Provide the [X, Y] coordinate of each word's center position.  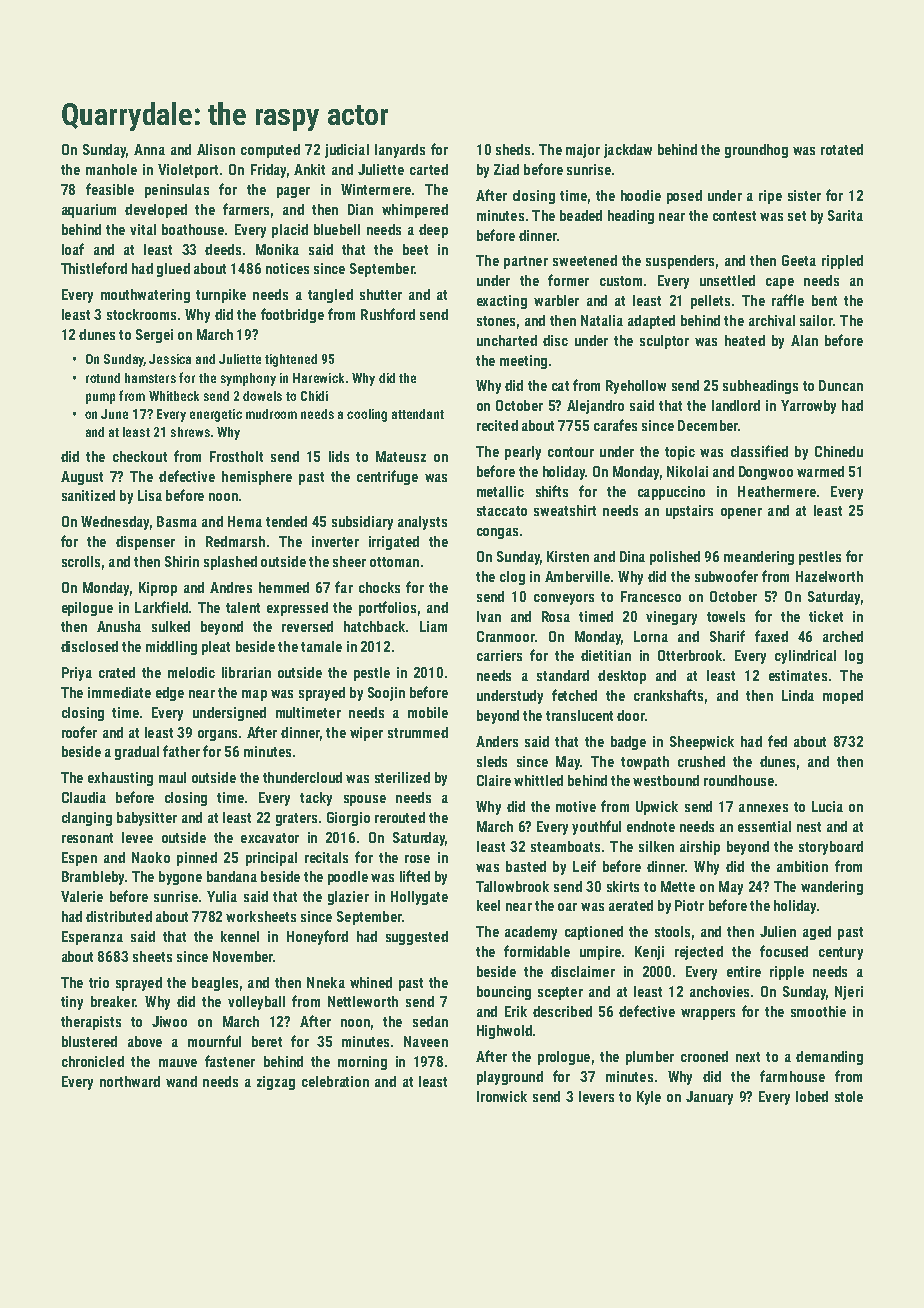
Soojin [386, 694]
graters [296, 819]
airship [700, 848]
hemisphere [257, 478]
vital [143, 229]
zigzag [276, 1083]
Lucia [827, 806]
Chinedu [839, 451]
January [709, 1098]
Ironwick [502, 1096]
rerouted [400, 817]
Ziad [506, 169]
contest [734, 216]
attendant [418, 414]
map [254, 695]
